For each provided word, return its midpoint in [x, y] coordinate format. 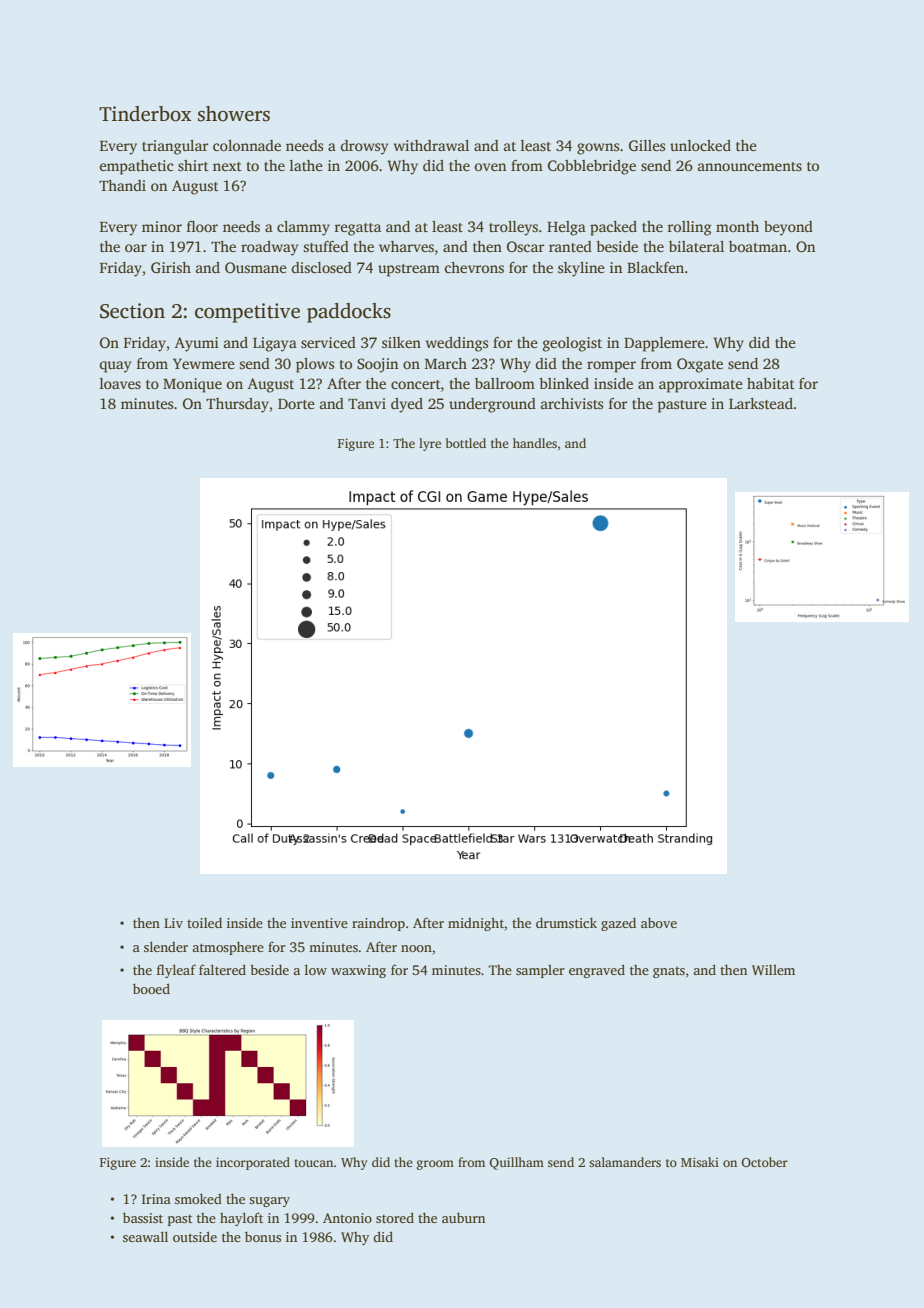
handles [535, 443]
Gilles [647, 145]
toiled [204, 922]
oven [490, 167]
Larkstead [761, 403]
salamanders [625, 1162]
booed [151, 988]
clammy [303, 228]
